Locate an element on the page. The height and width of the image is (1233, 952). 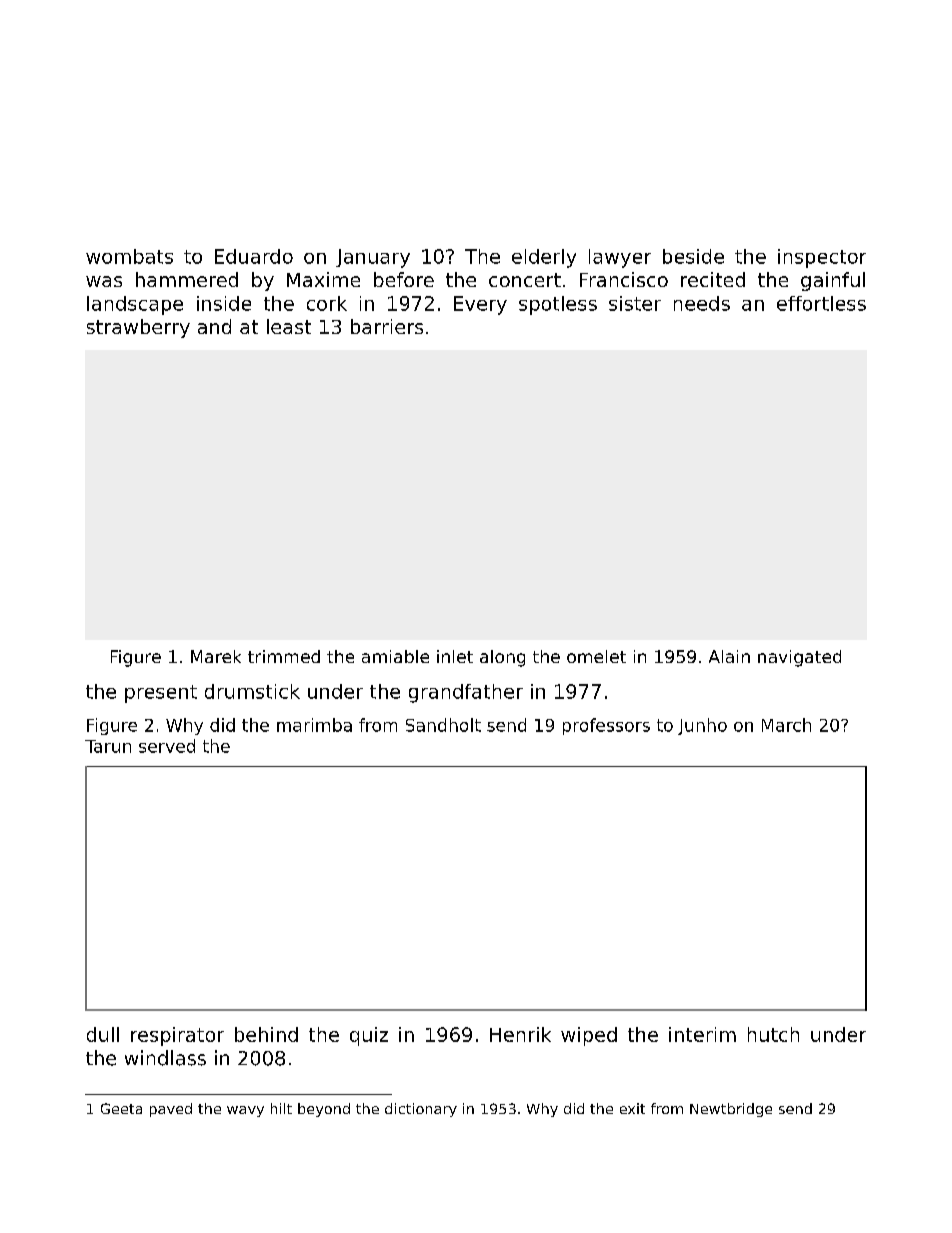
respirator is located at coordinates (177, 1036).
